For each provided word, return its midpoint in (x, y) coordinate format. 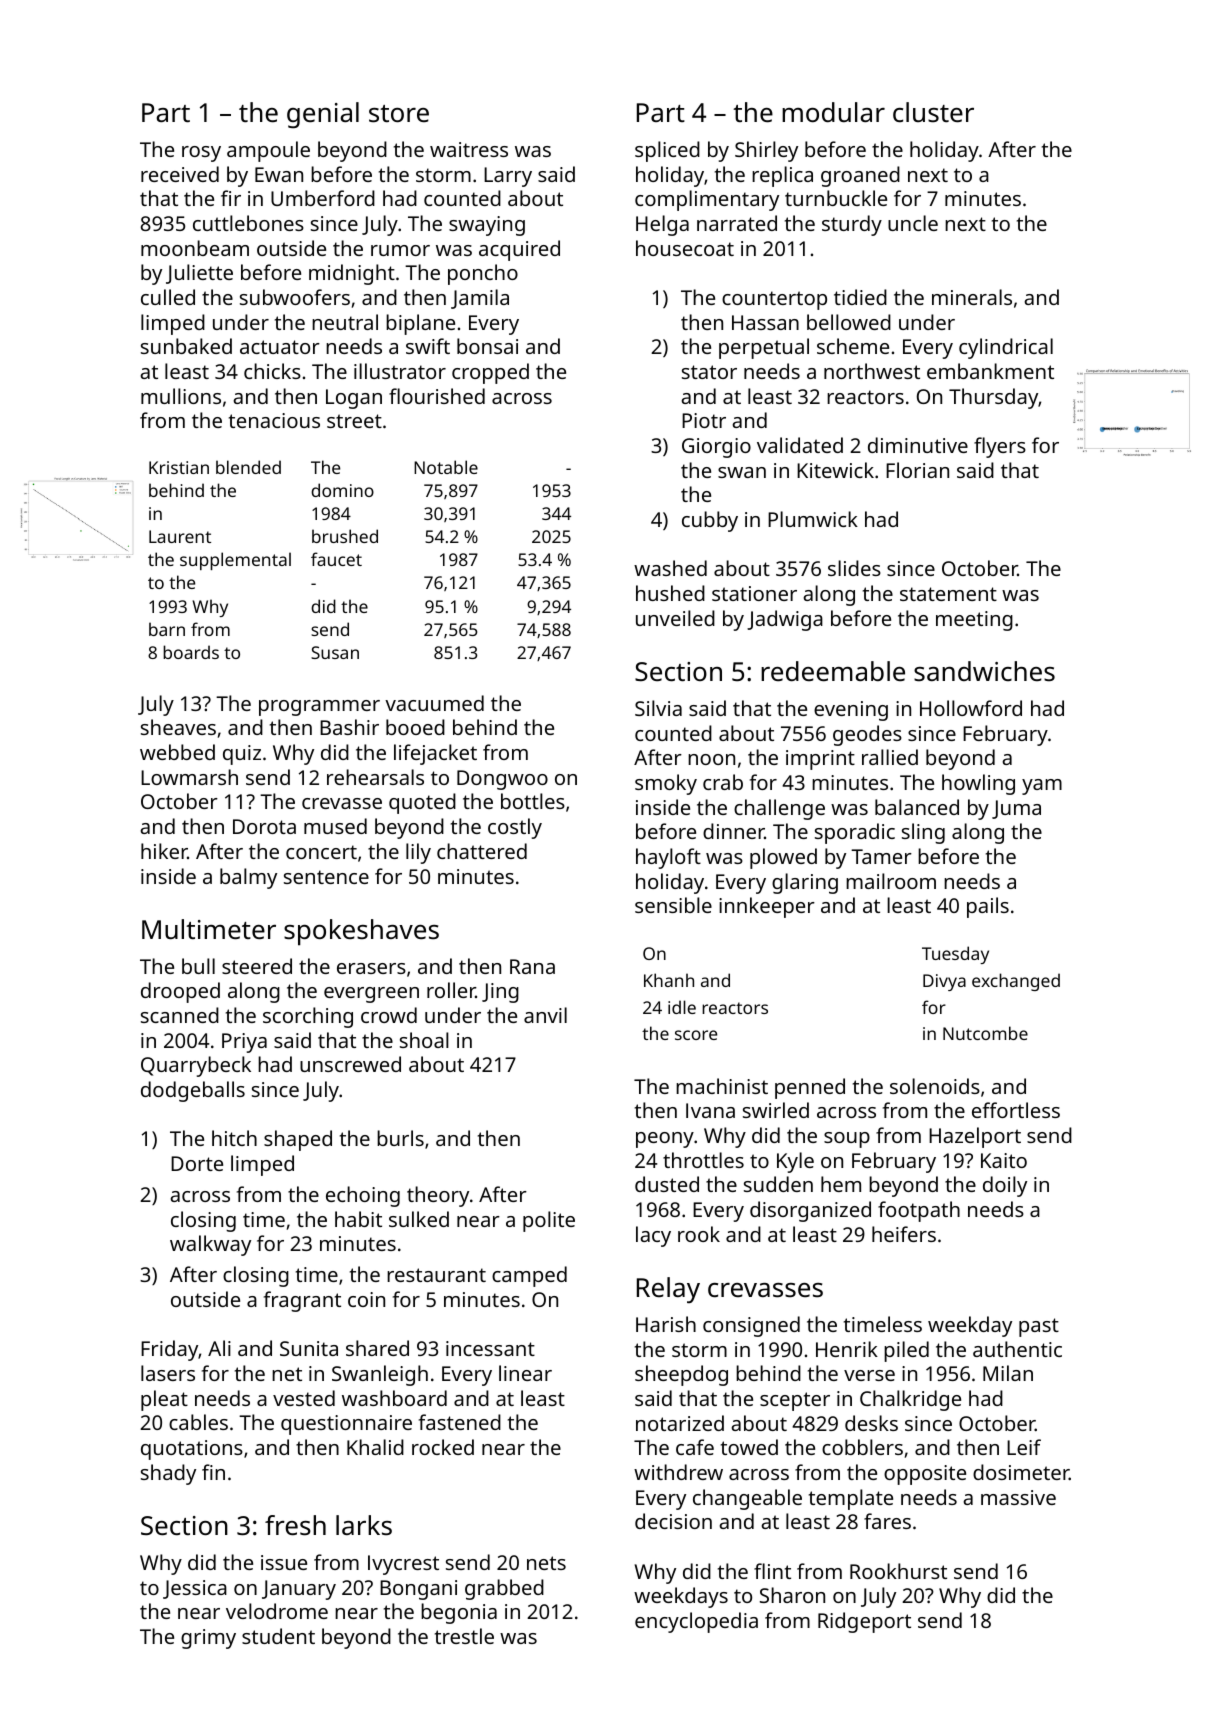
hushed (670, 593)
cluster (933, 112)
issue (284, 1562)
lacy (653, 1236)
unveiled (675, 618)
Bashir (349, 727)
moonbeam (195, 248)
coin (366, 1299)
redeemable (833, 671)
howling (978, 784)
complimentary (707, 200)
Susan (335, 652)
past (1039, 1327)
